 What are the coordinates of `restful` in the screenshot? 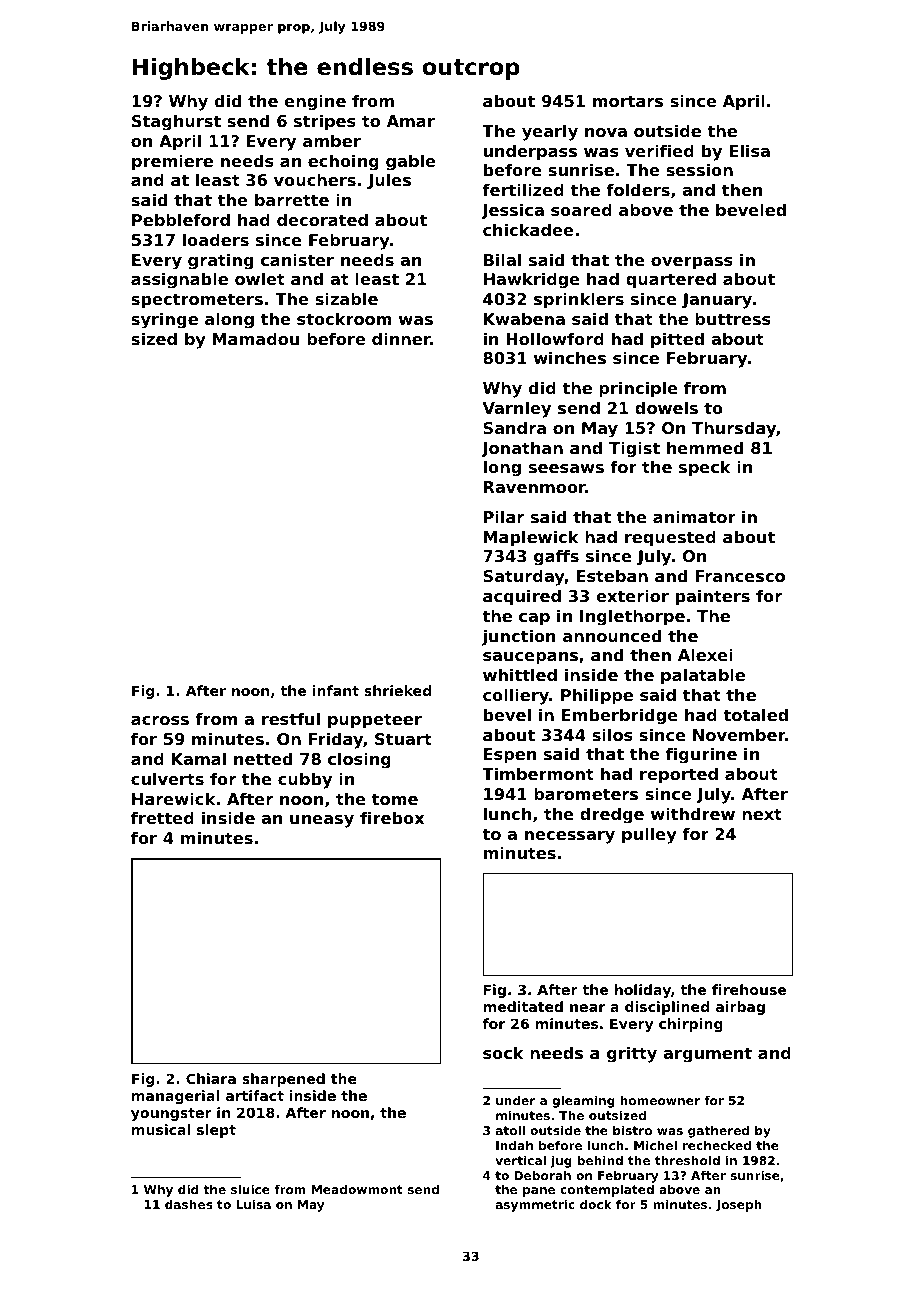 It's located at (291, 718).
